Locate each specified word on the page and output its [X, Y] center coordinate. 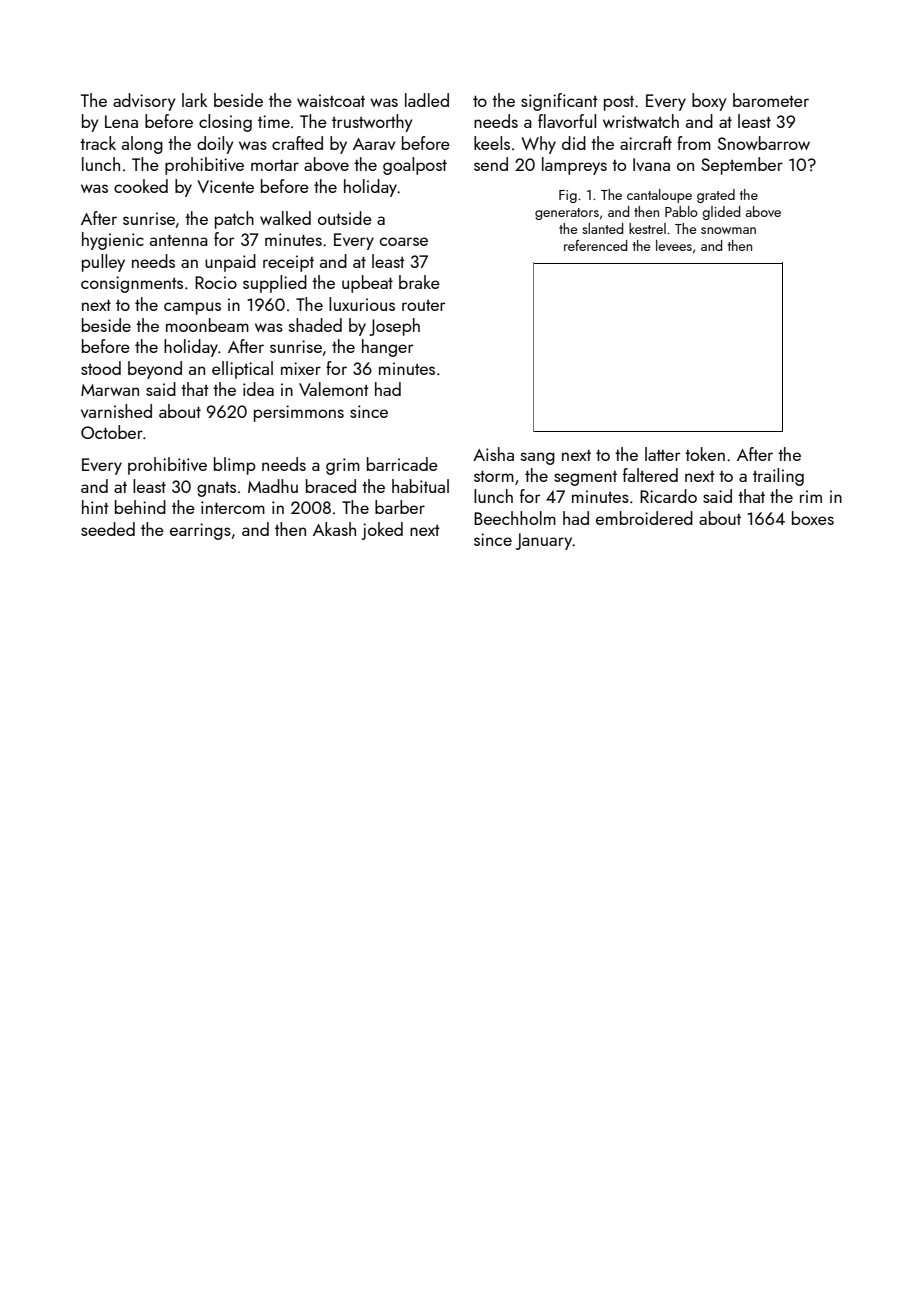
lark [194, 100]
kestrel [647, 228]
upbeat [367, 284]
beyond [155, 370]
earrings [200, 531]
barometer [771, 100]
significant [559, 102]
